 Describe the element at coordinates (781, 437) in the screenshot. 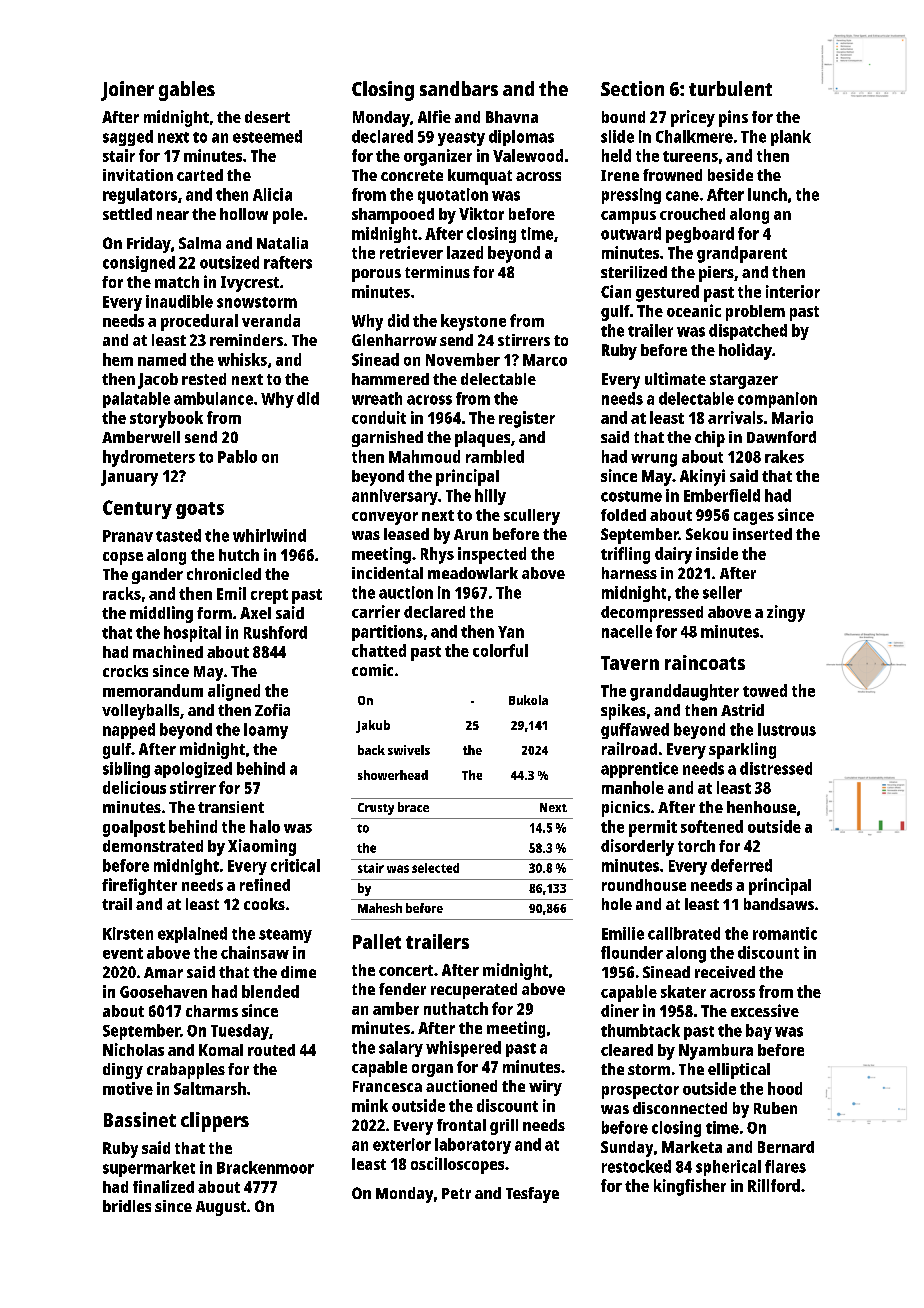

I see `Dawnford` at that location.
